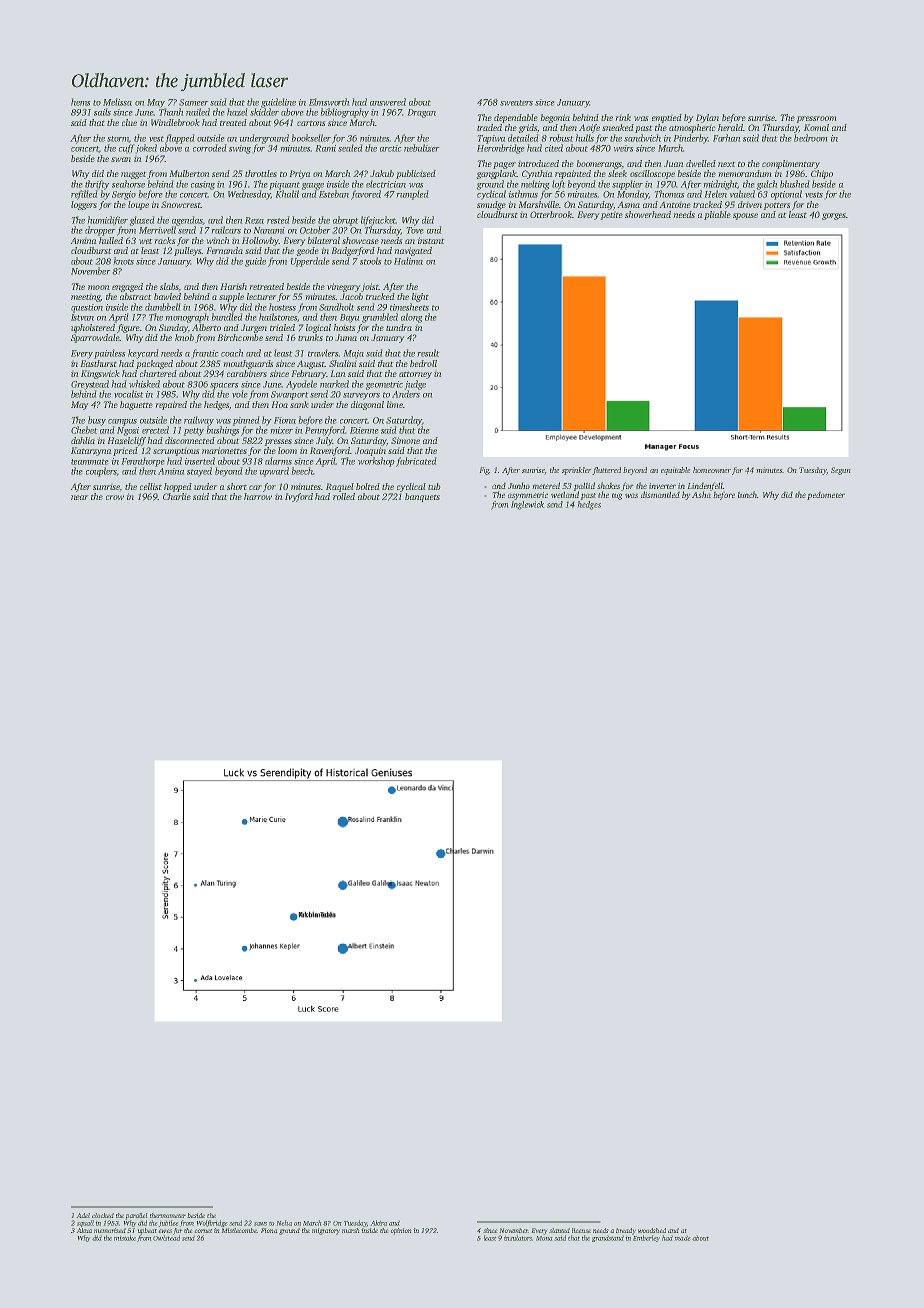  I want to click on Etienne, so click(364, 430).
